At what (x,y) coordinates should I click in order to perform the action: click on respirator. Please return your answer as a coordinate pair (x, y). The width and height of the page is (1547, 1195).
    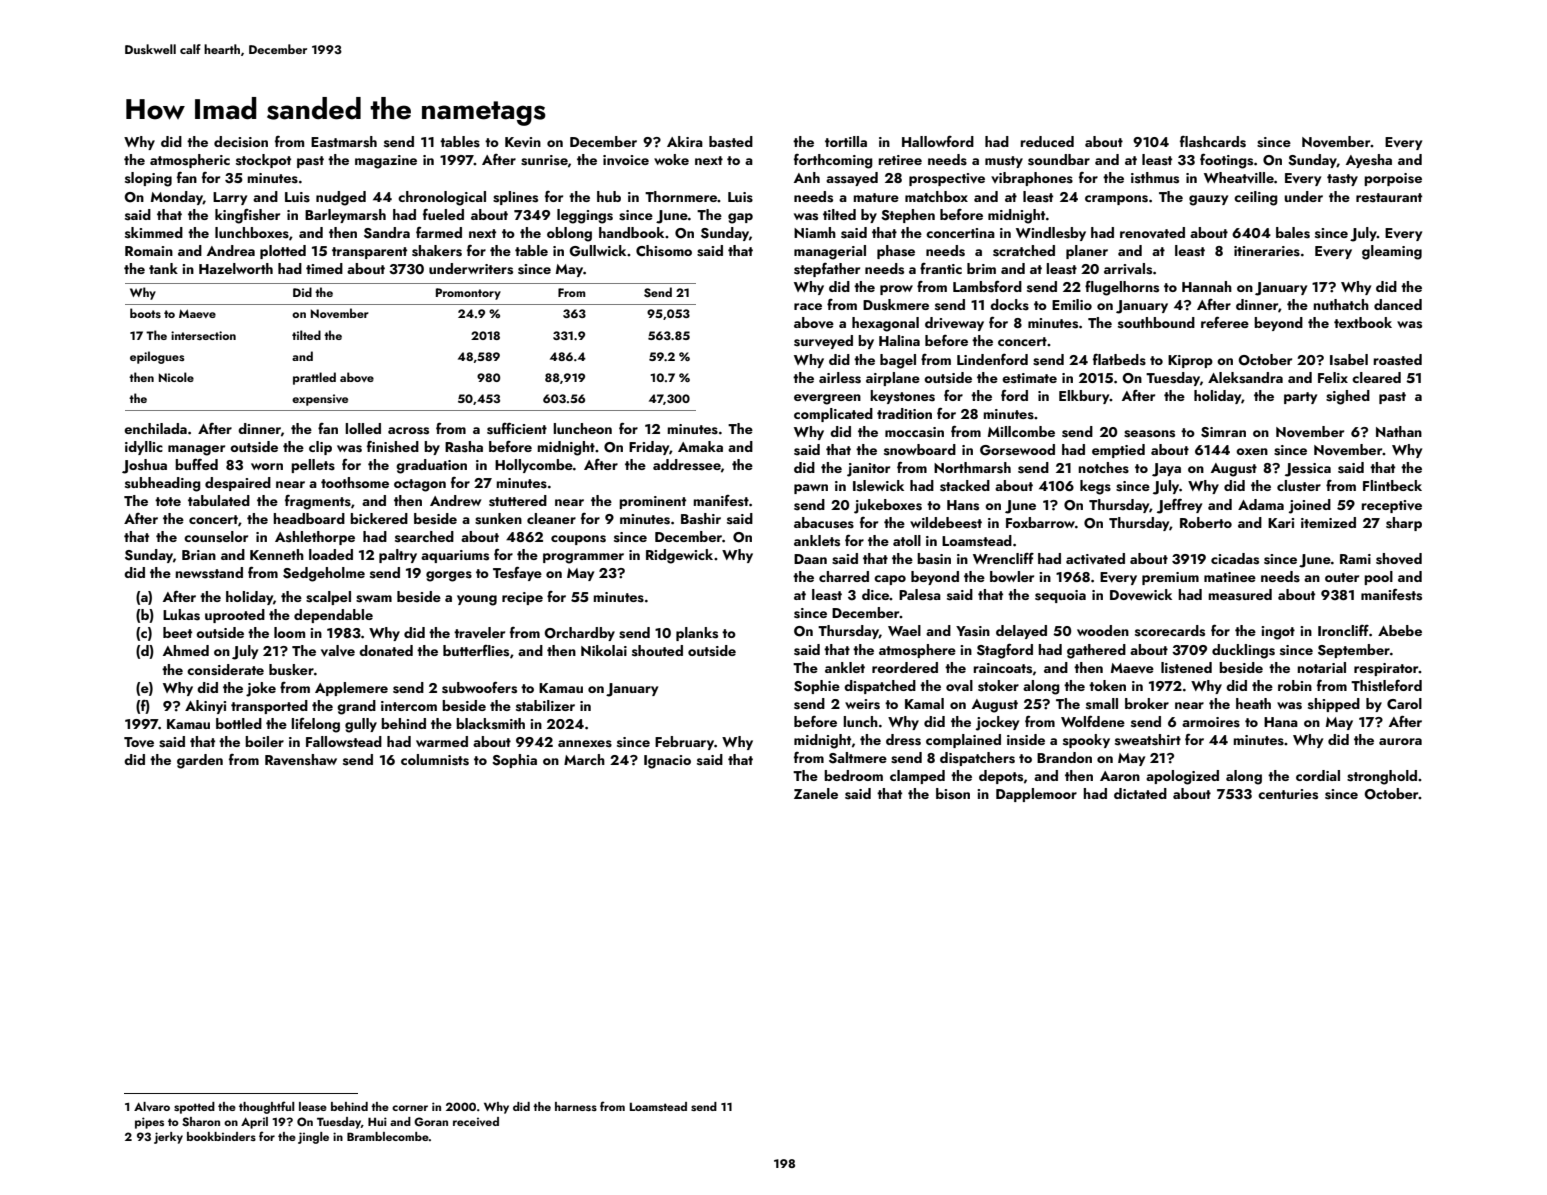
    Looking at the image, I should click on (1386, 669).
